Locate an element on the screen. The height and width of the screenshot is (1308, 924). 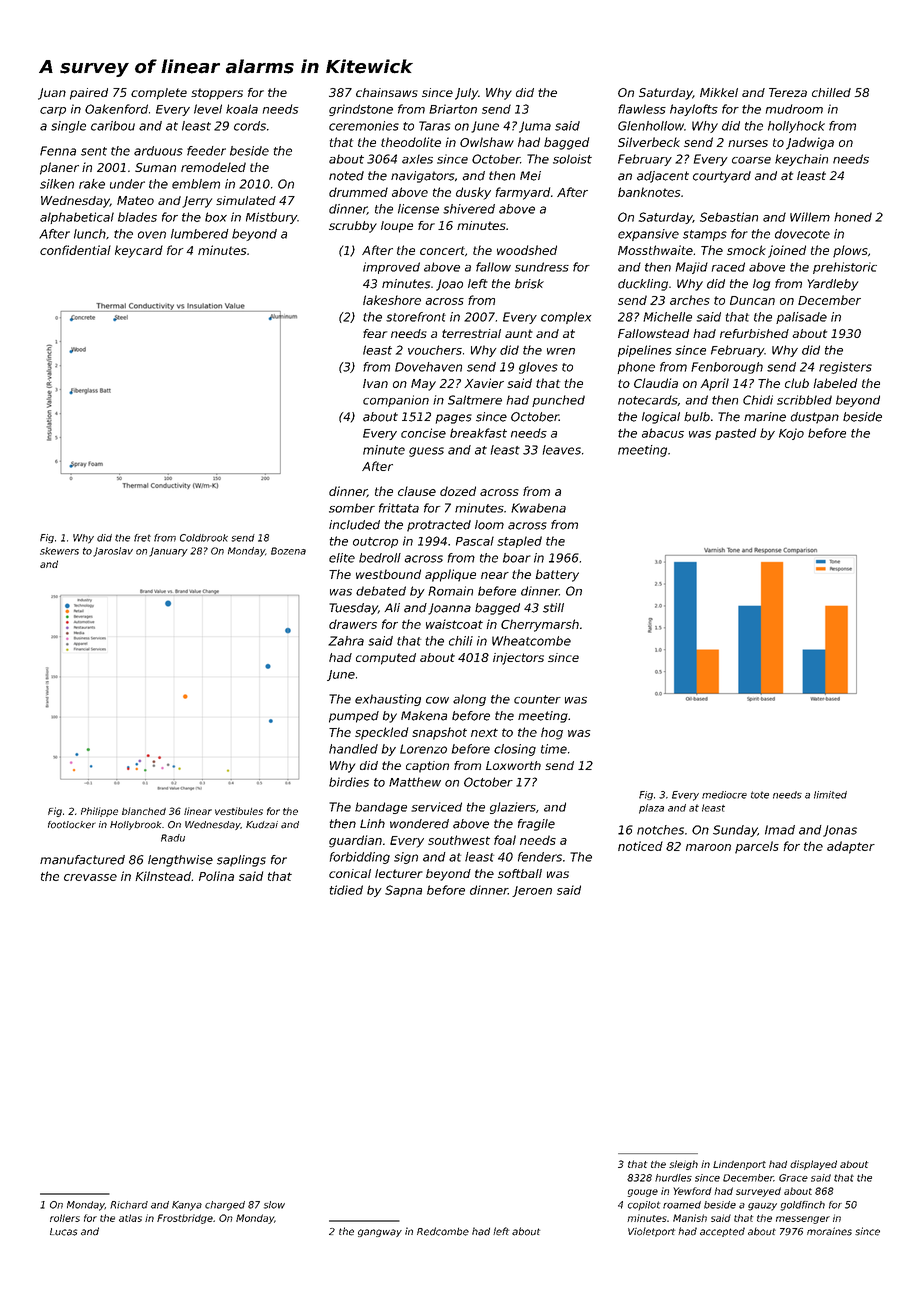
keycard is located at coordinates (139, 251).
